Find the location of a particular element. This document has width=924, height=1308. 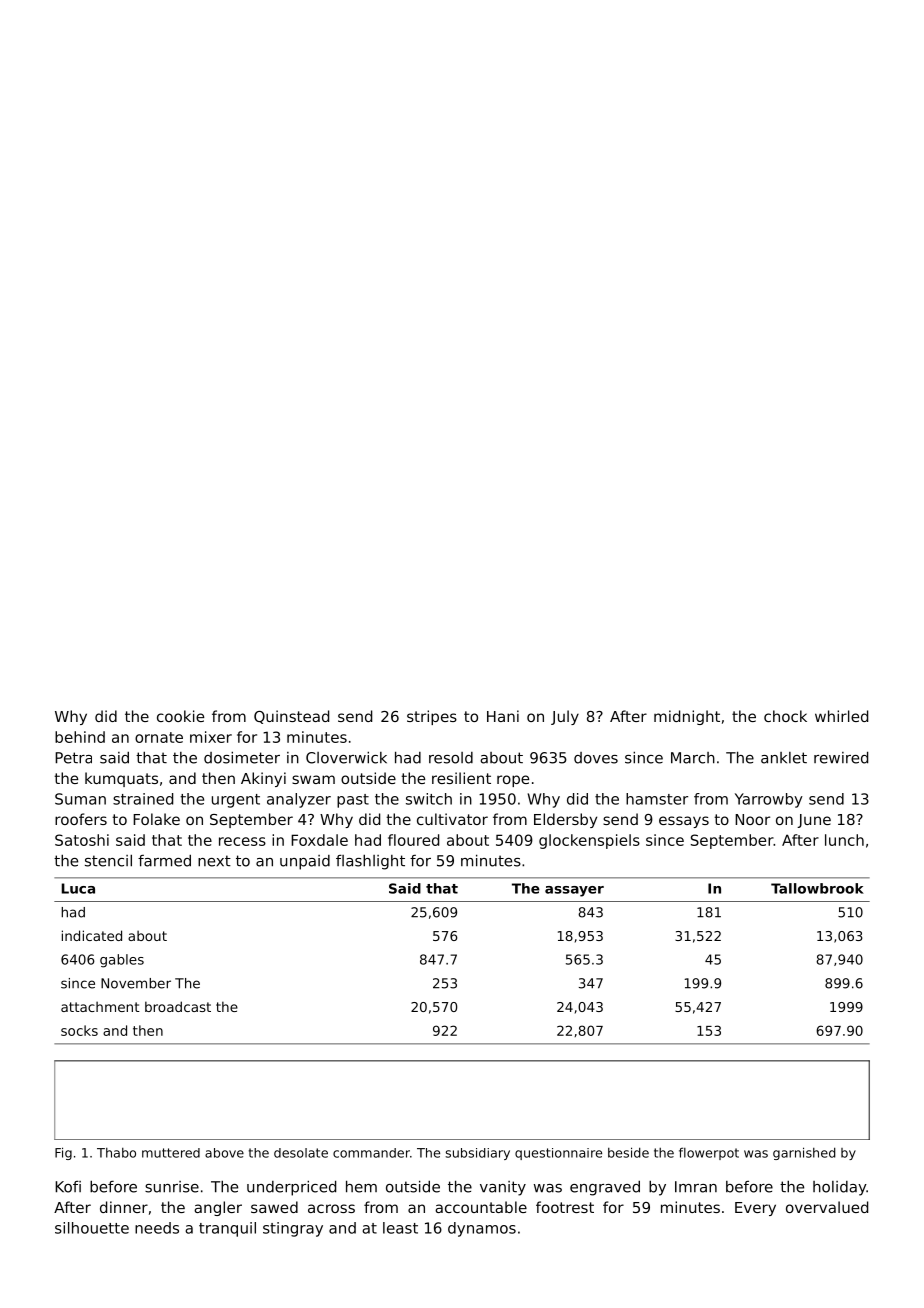

stencil is located at coordinates (108, 860).
